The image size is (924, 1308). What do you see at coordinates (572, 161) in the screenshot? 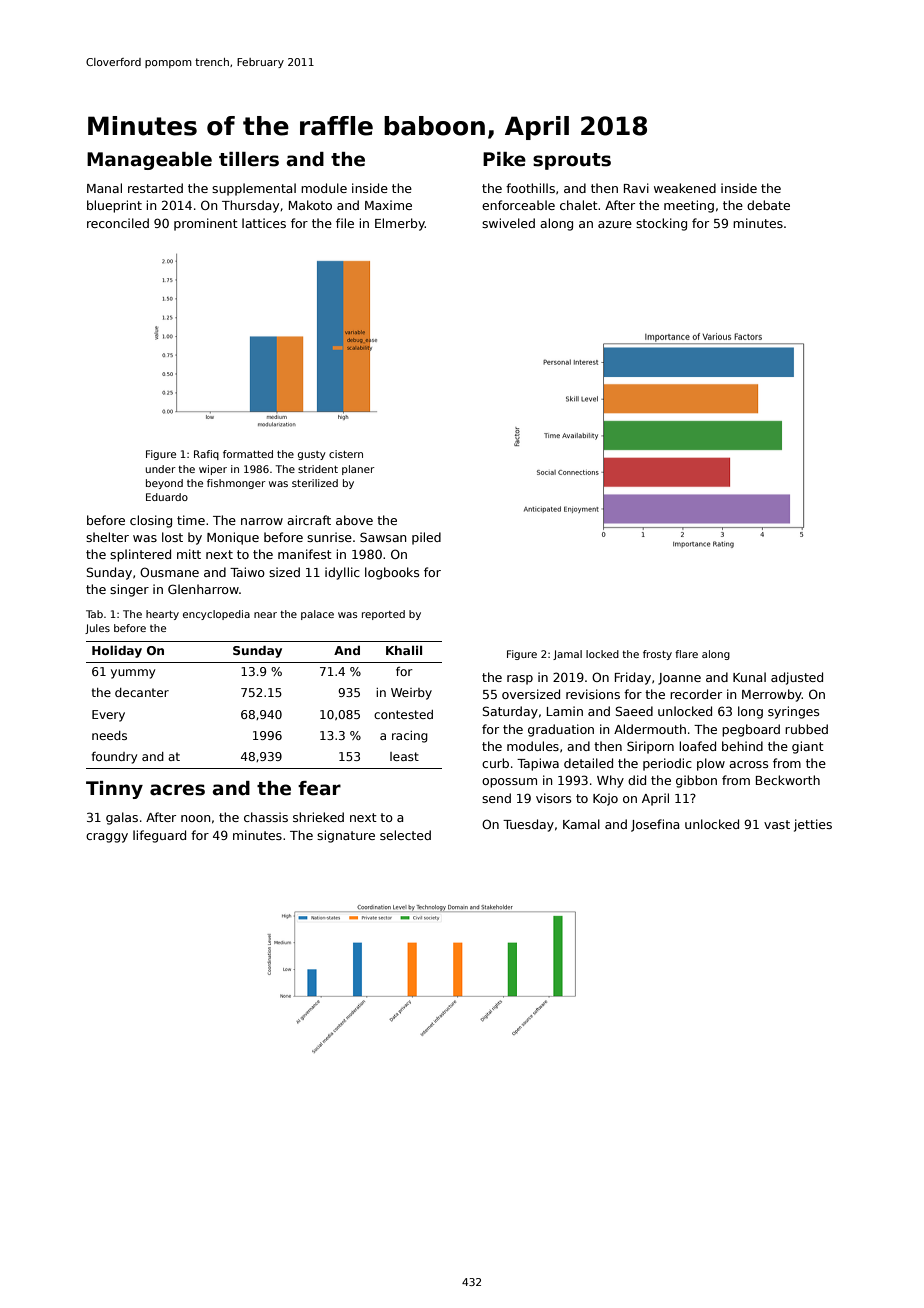
I see `sprouts` at bounding box center [572, 161].
